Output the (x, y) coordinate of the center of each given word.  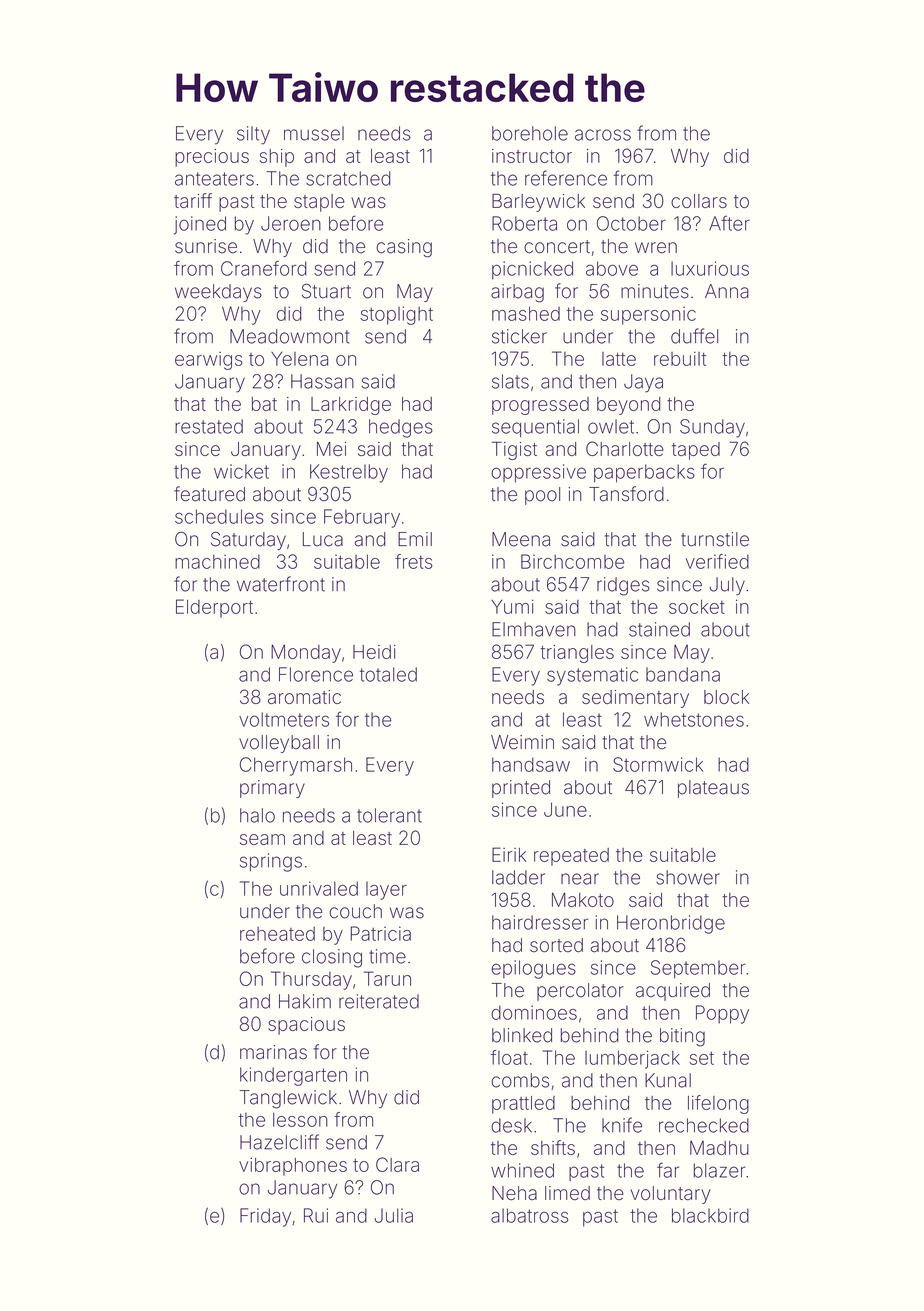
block (726, 697)
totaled (388, 674)
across (603, 135)
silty (253, 135)
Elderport (214, 608)
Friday (265, 1217)
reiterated (379, 1001)
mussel (314, 133)
